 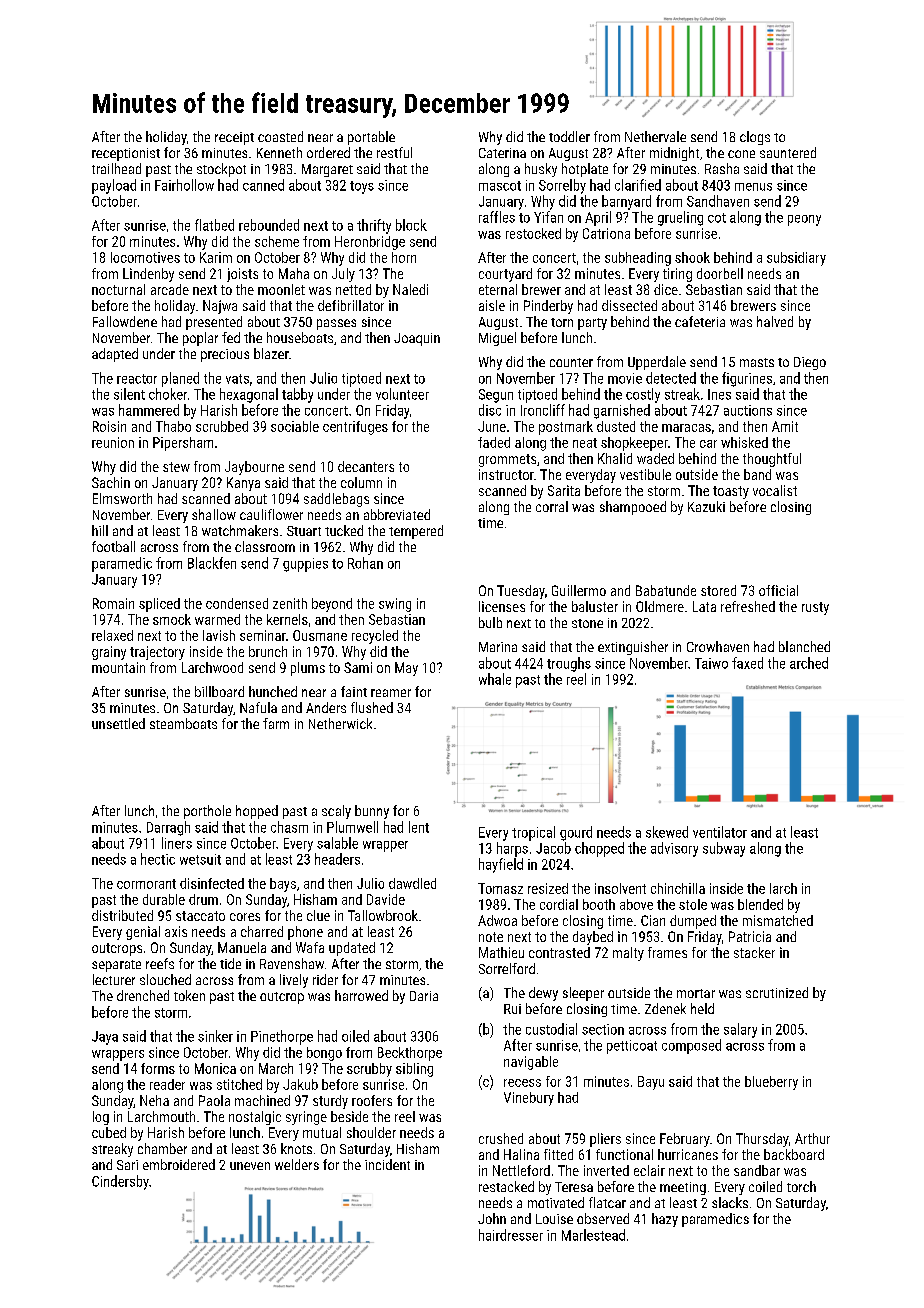 What do you see at coordinates (168, 828) in the document?
I see `Darragh` at bounding box center [168, 828].
